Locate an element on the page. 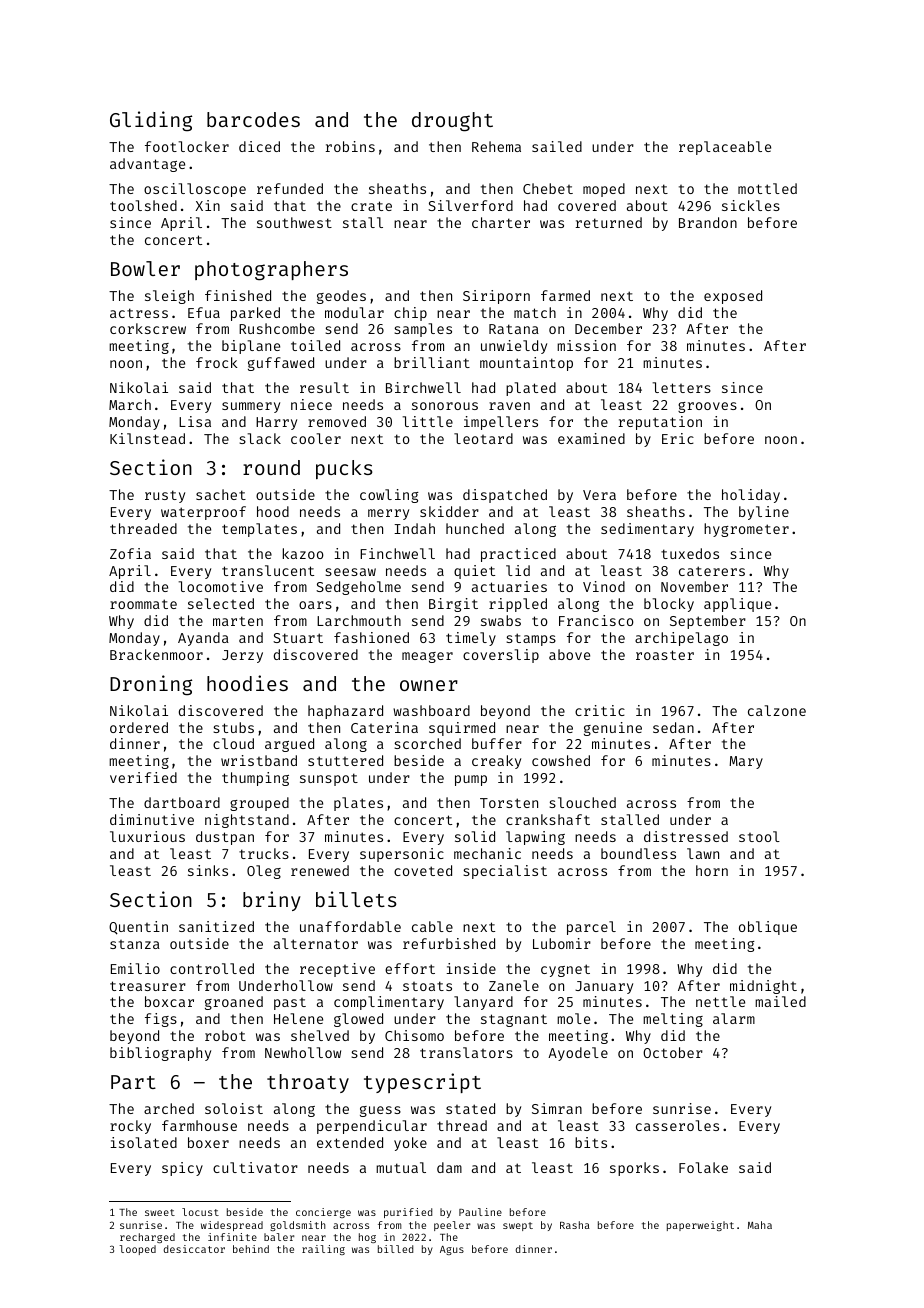  mechanic is located at coordinates (487, 853).
